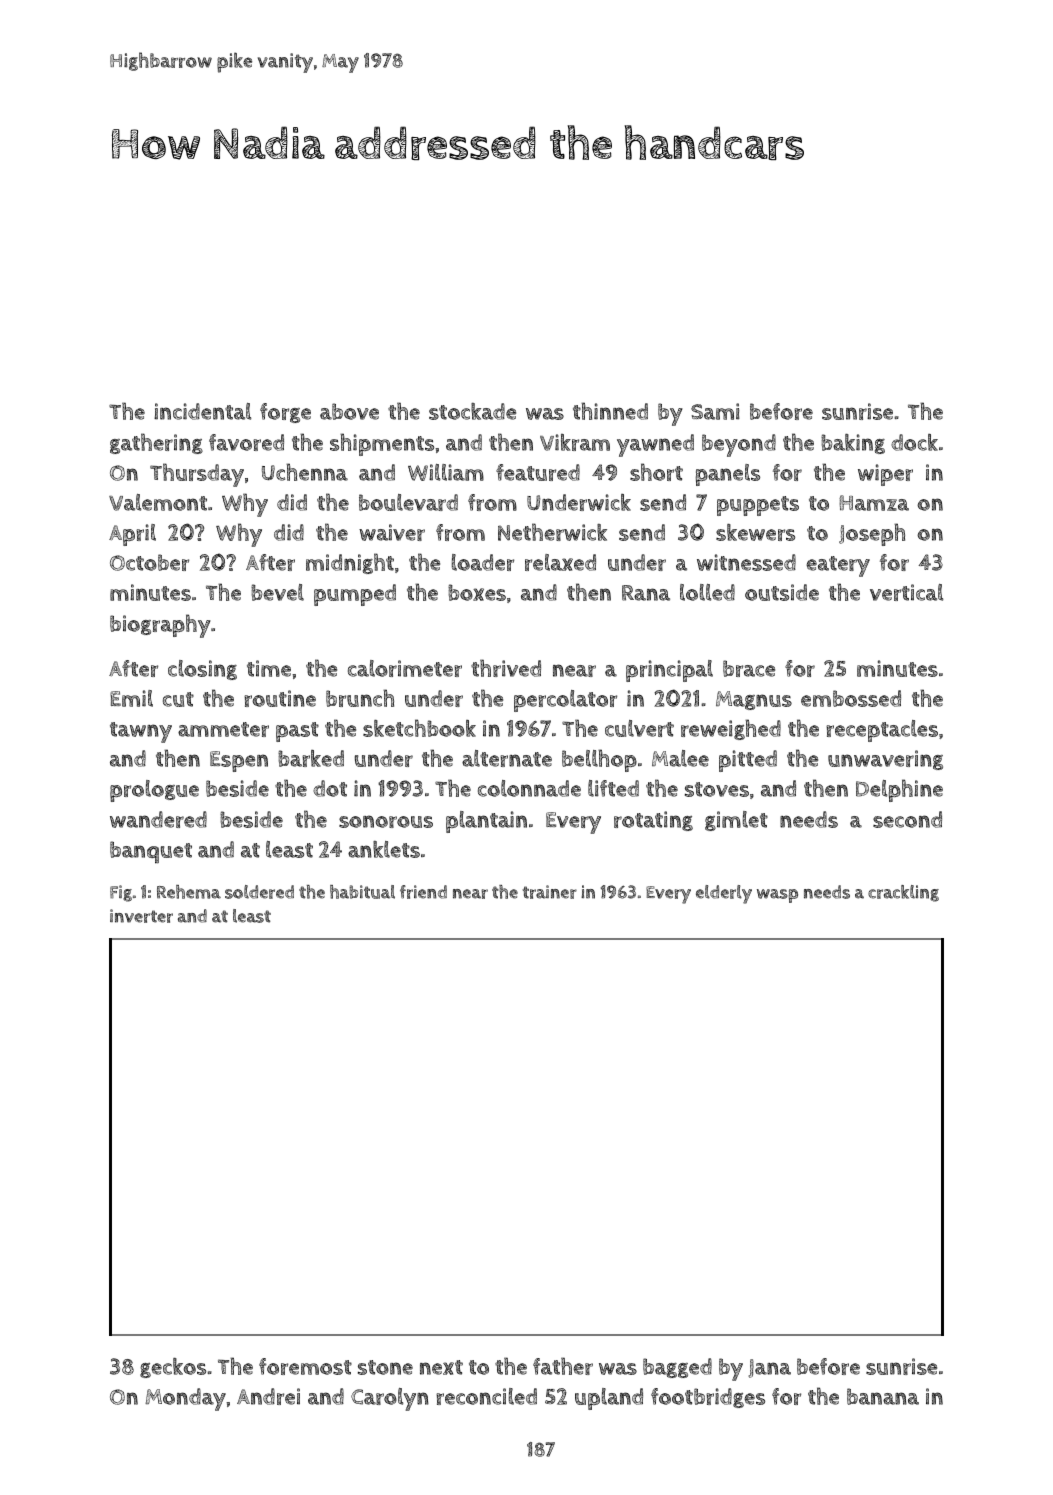  Describe the element at coordinates (715, 411) in the image. I see `Sami` at that location.
